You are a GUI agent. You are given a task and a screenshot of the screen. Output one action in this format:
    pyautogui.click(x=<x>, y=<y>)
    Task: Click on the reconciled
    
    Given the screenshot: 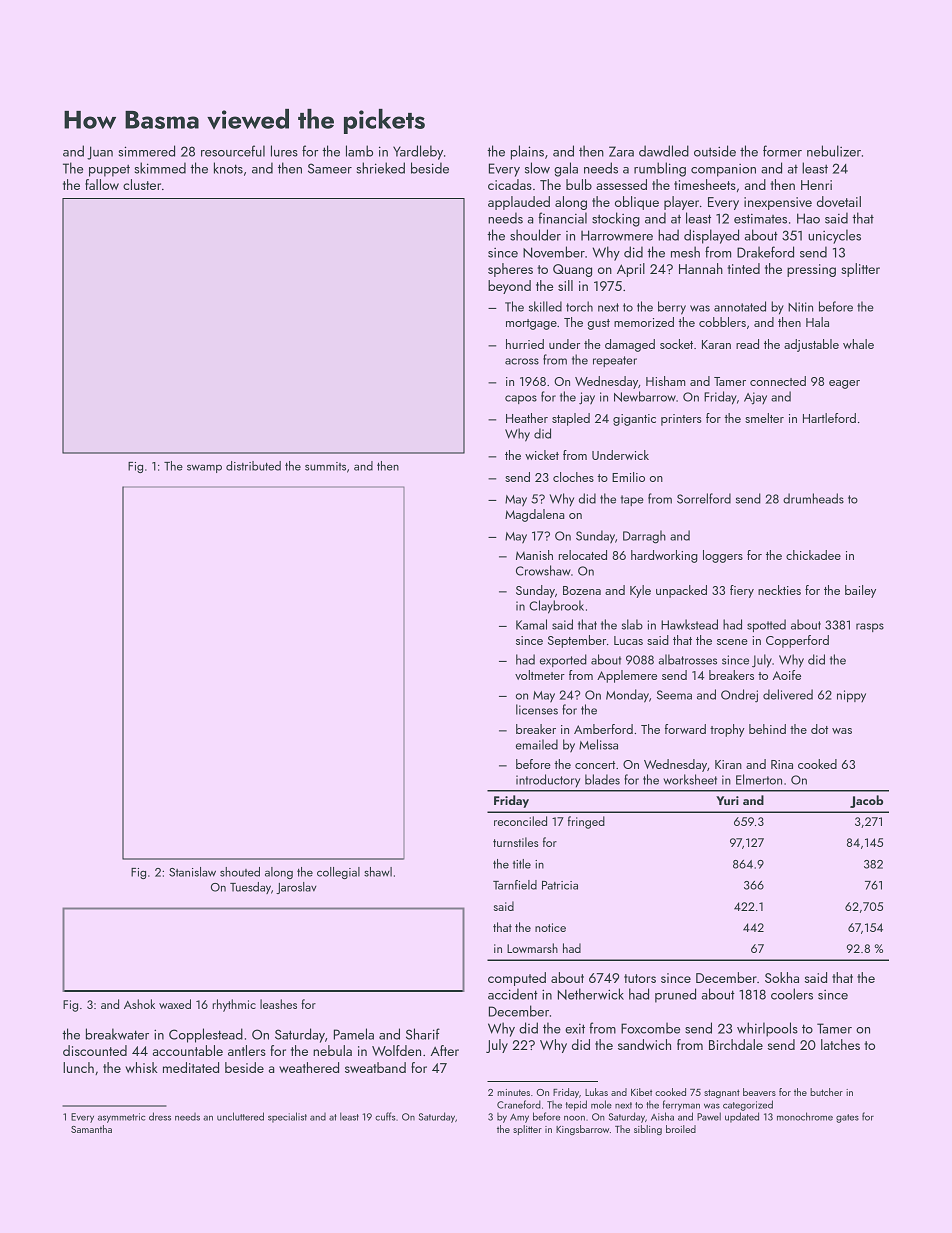 What is the action you would take?
    pyautogui.click(x=520, y=821)
